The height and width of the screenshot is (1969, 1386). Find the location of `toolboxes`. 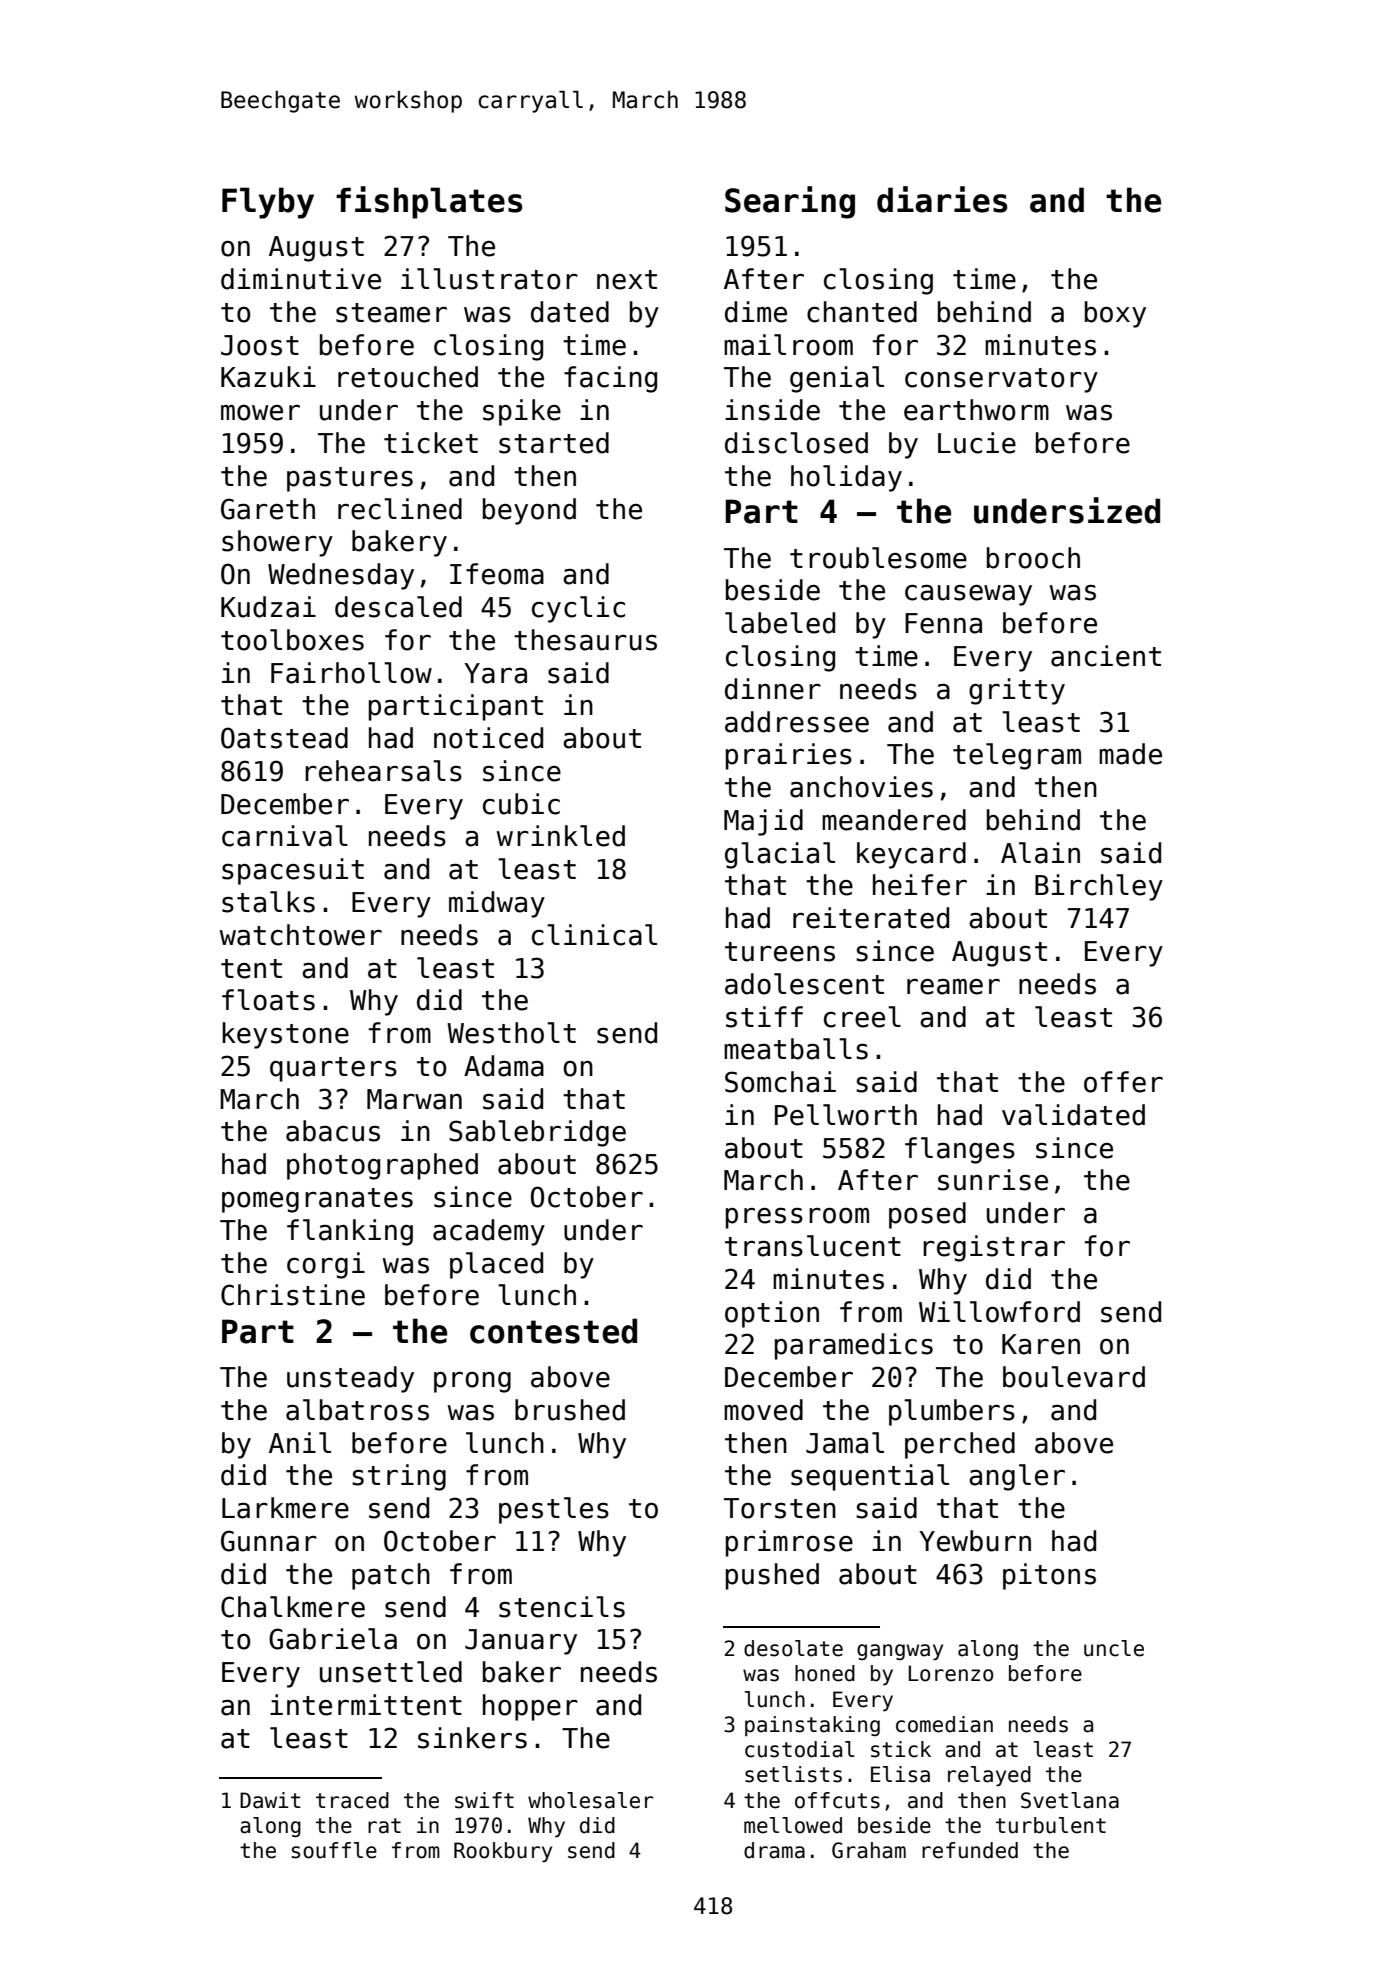

toolboxes is located at coordinates (292, 640).
